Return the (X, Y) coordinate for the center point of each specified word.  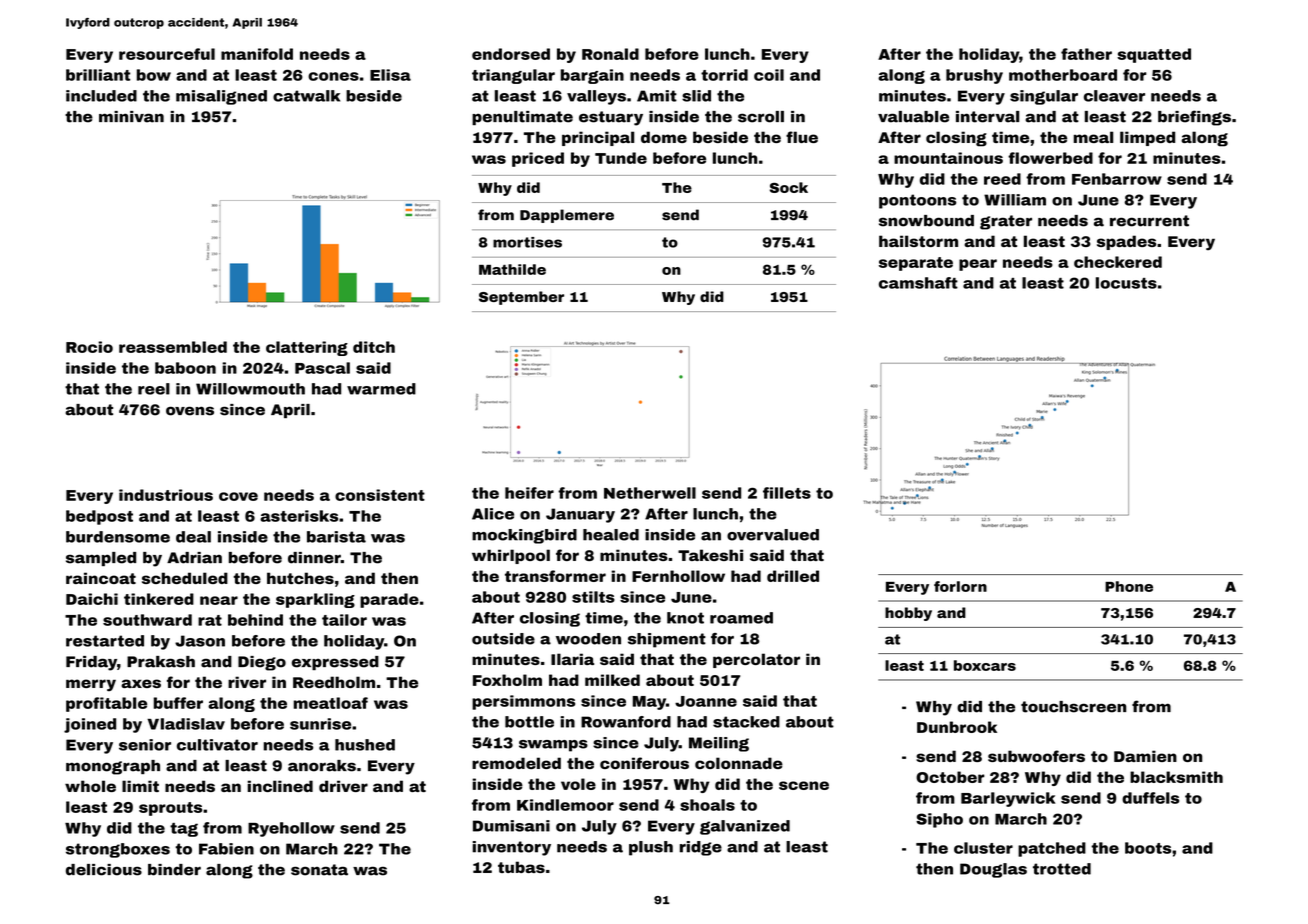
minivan (131, 117)
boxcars (985, 665)
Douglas (993, 870)
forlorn (960, 586)
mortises (527, 242)
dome (664, 137)
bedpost (99, 517)
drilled (793, 576)
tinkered (159, 599)
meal (1093, 137)
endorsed (511, 54)
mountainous (948, 158)
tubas (521, 867)
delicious (104, 870)
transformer (555, 576)
